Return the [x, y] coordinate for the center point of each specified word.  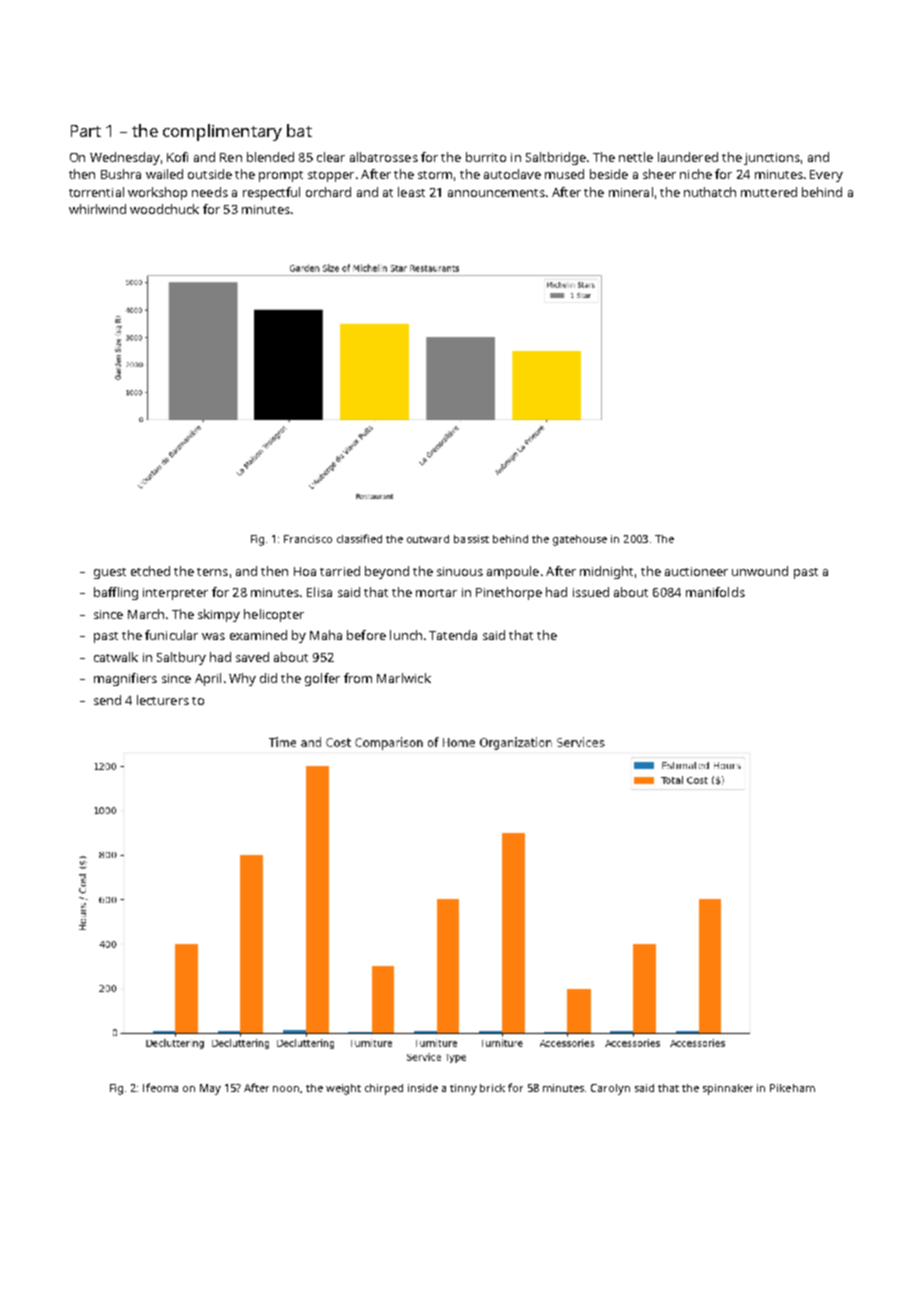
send [107, 700]
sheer [659, 174]
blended [270, 157]
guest [110, 573]
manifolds [715, 592]
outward [428, 539]
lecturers [163, 700]
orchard [328, 192]
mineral [631, 192]
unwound [760, 571]
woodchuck [164, 209]
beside [609, 174]
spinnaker [728, 1089]
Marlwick [404, 678]
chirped [384, 1089]
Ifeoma [160, 1087]
